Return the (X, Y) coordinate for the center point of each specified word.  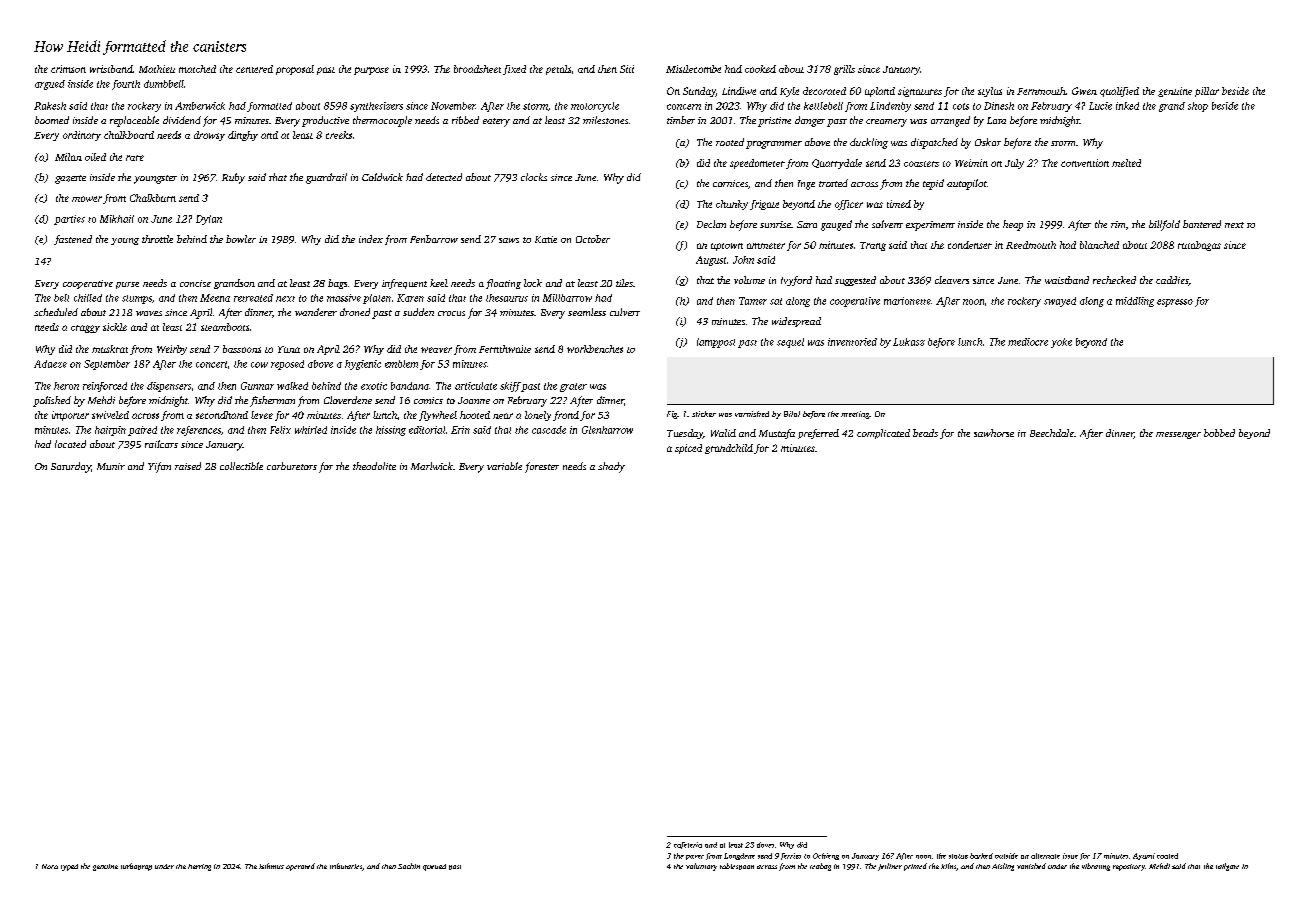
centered (254, 69)
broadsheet (477, 69)
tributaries (346, 866)
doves (765, 845)
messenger (1178, 435)
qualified (1119, 92)
